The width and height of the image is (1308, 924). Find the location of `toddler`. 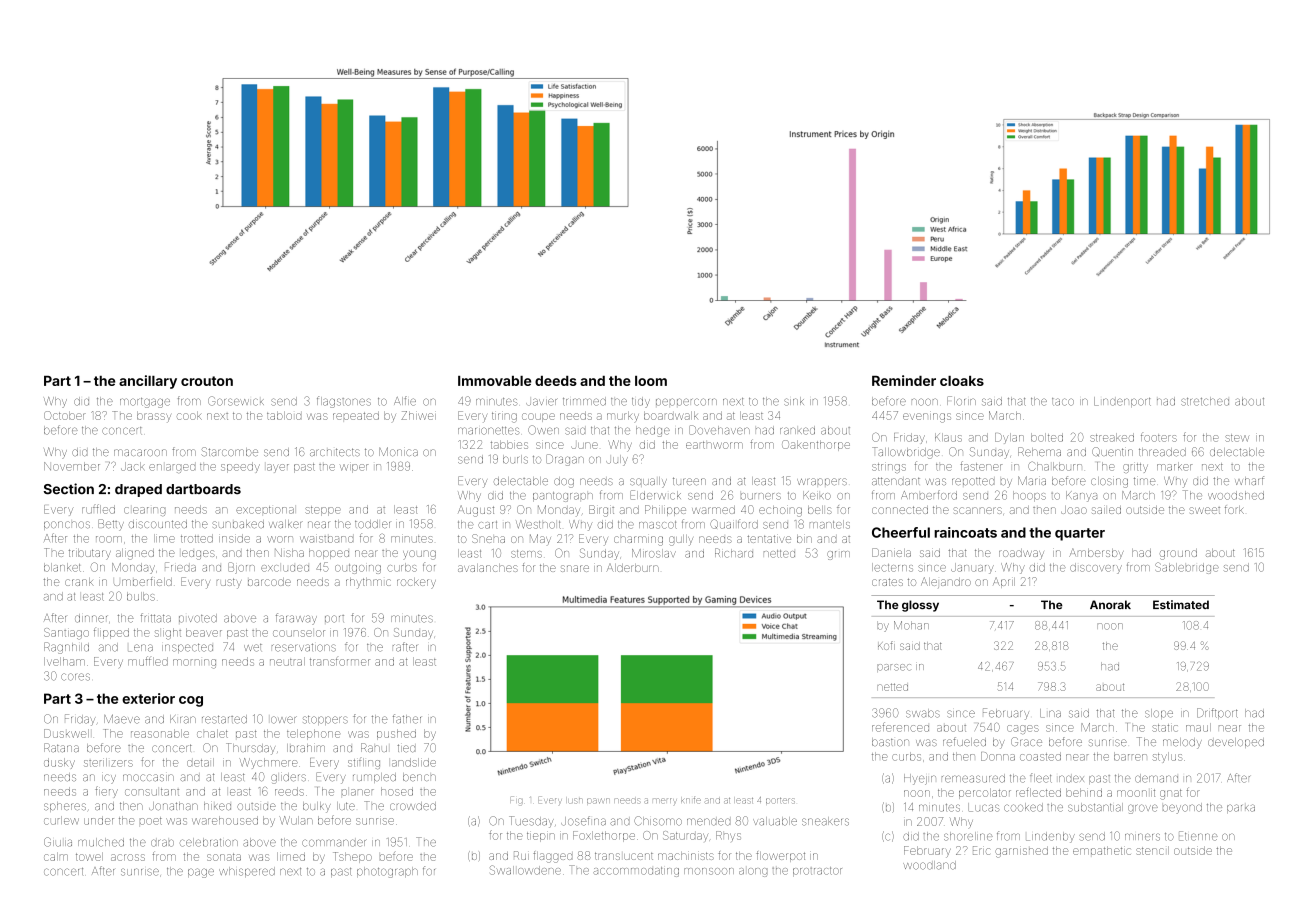

toddler is located at coordinates (372, 524).
